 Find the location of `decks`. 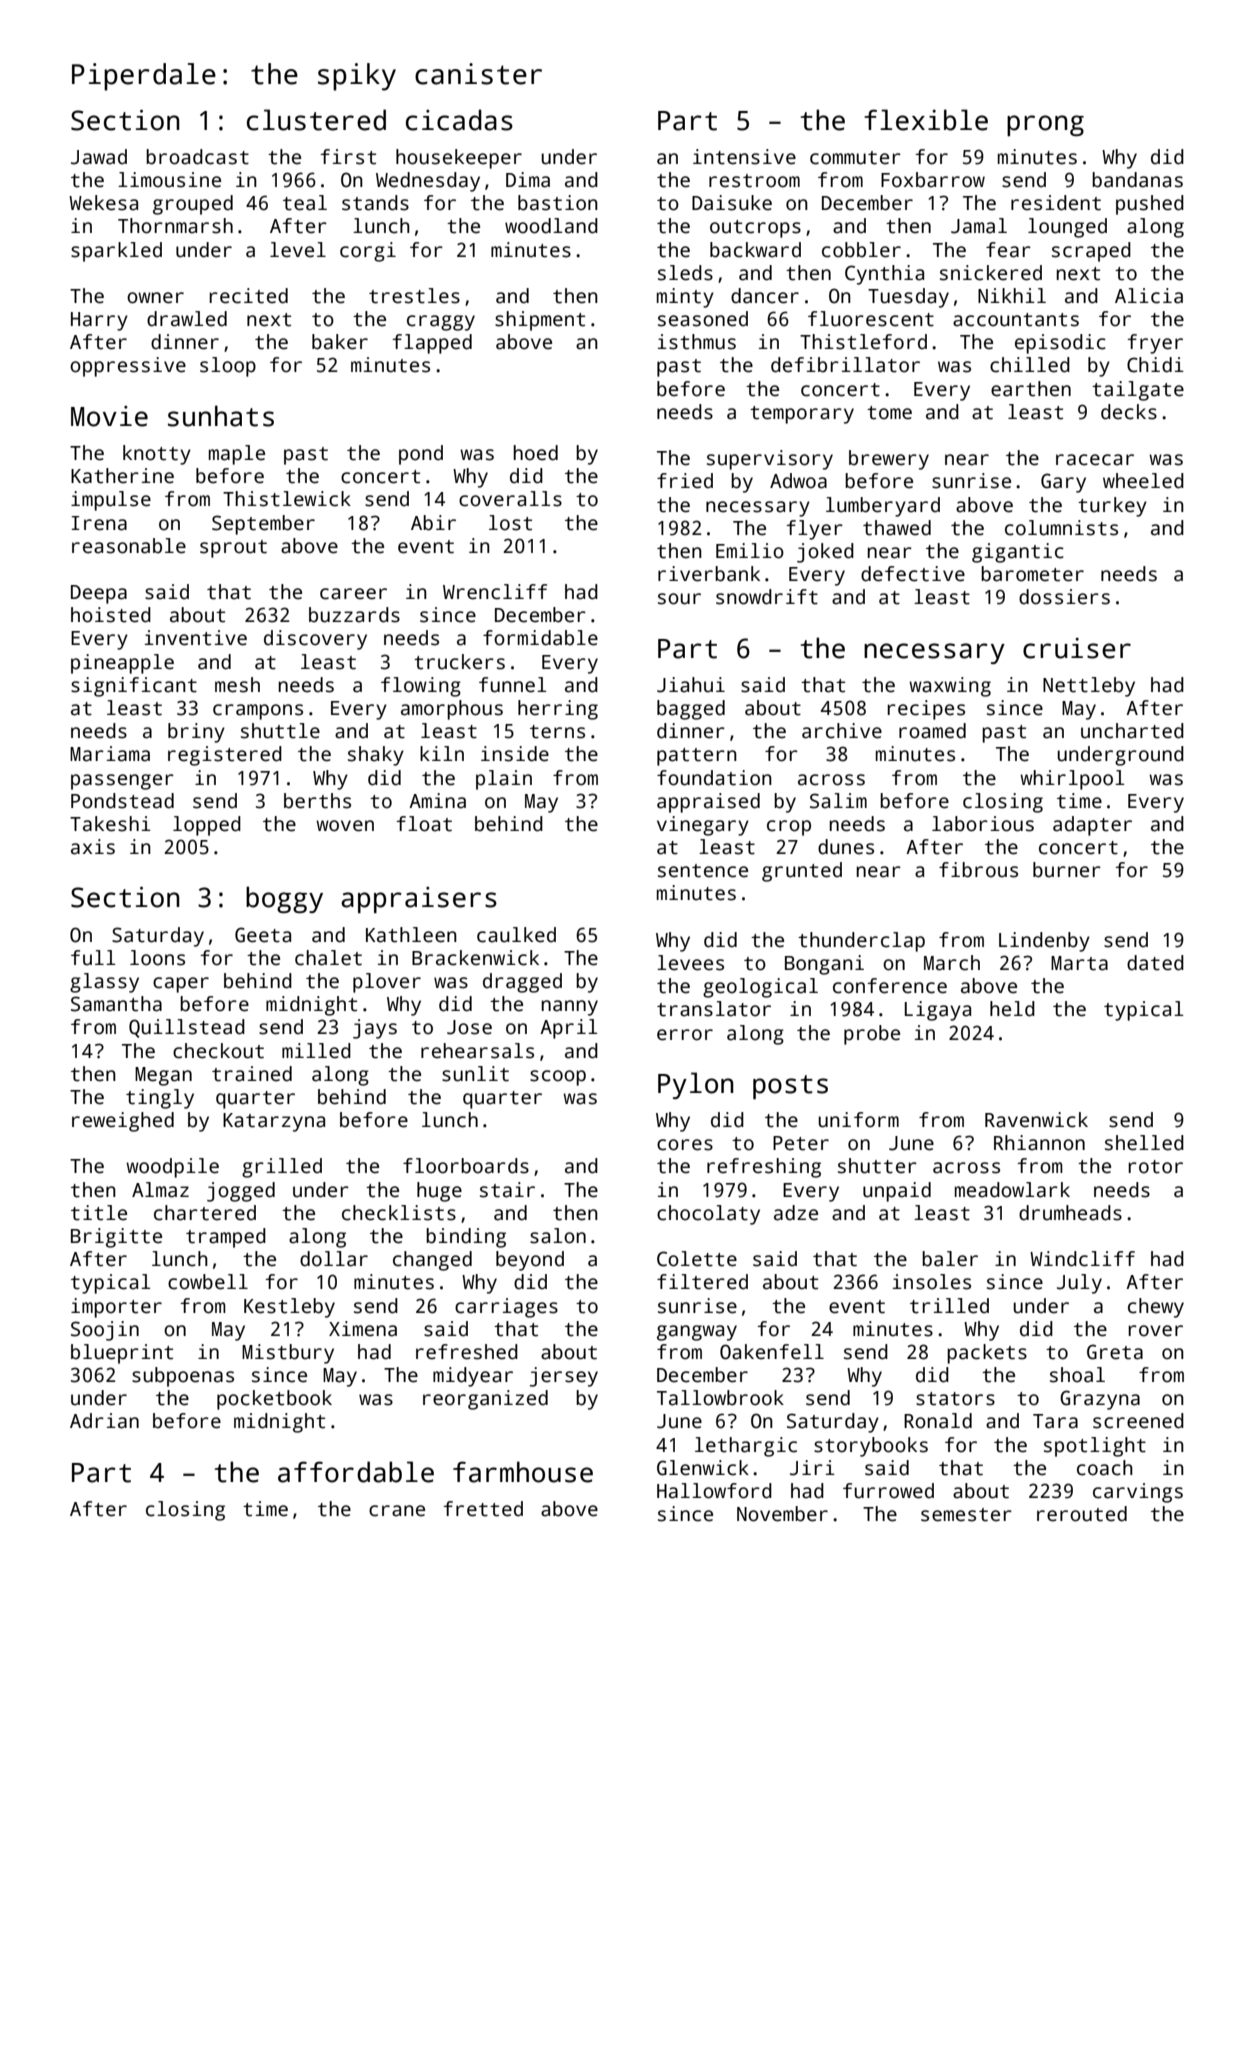

decks is located at coordinates (1129, 412).
